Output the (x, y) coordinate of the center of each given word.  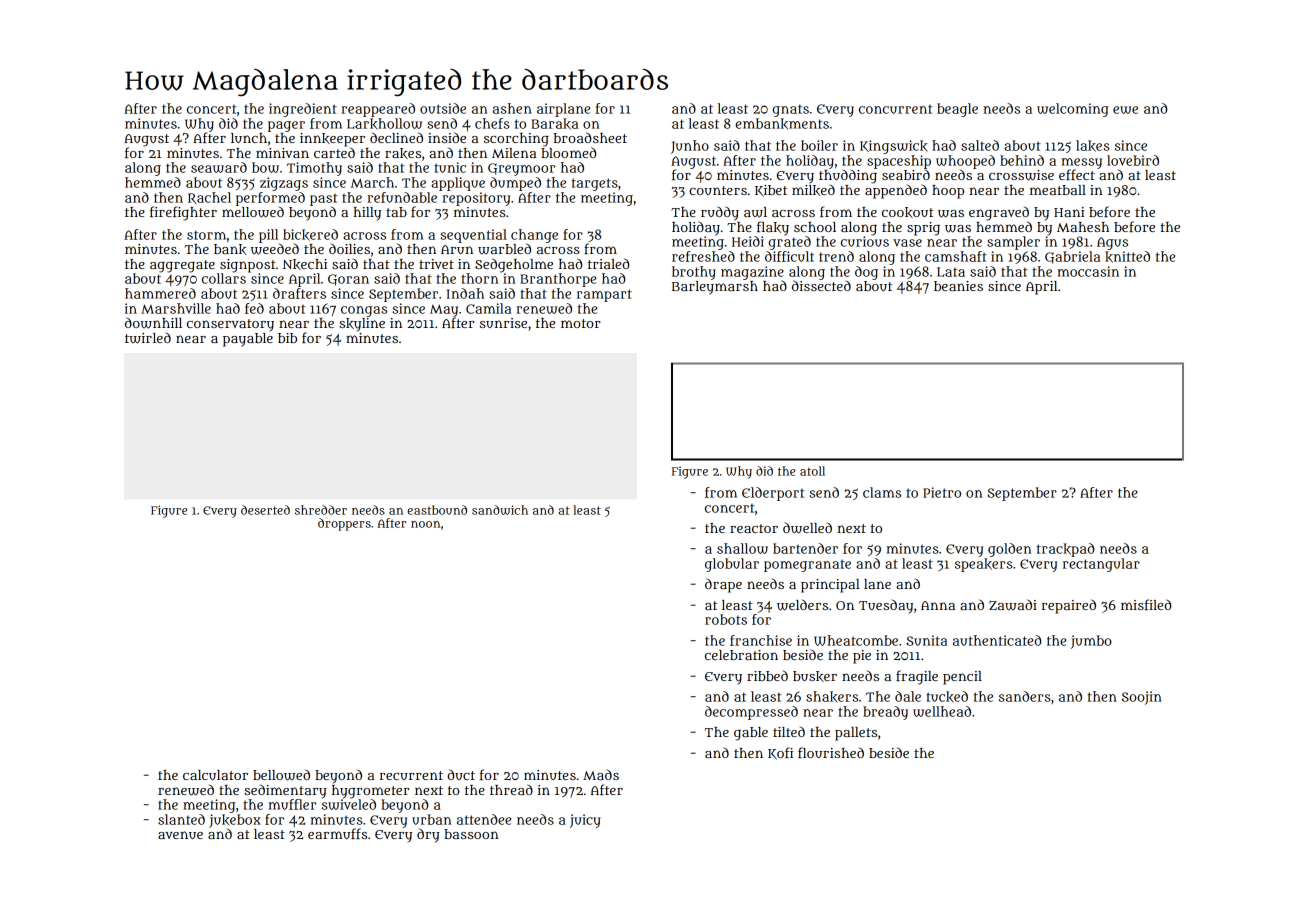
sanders (1025, 696)
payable (248, 340)
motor (581, 323)
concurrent (896, 109)
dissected (821, 285)
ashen (512, 108)
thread (511, 789)
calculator (215, 775)
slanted (181, 819)
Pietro (942, 492)
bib (287, 338)
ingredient (303, 110)
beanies (958, 286)
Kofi (780, 753)
